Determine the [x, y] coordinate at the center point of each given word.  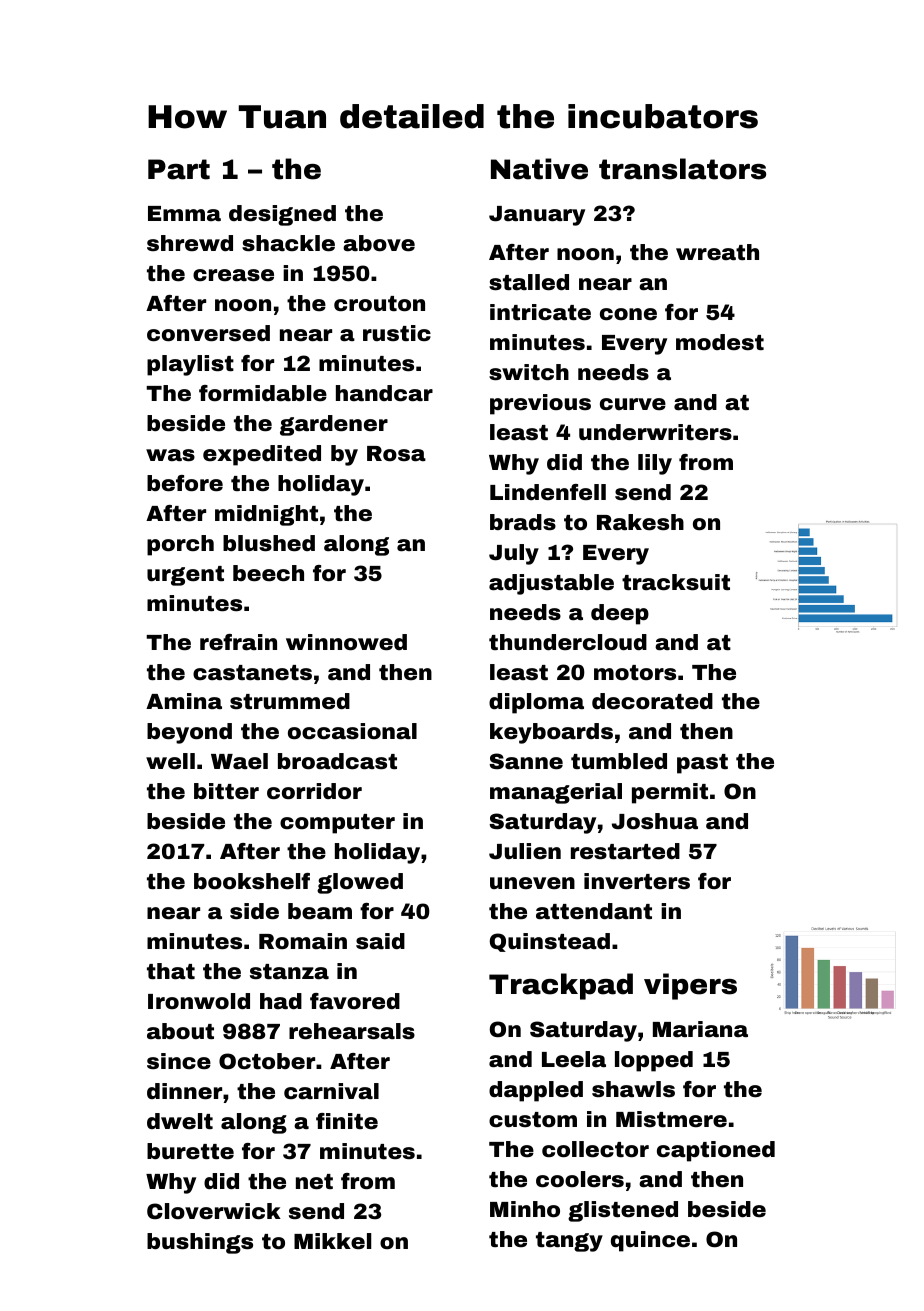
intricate [540, 312]
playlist [190, 365]
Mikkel [332, 1241]
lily [655, 464]
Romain [303, 941]
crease [233, 275]
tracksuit [676, 582]
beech [268, 573]
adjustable [551, 584]
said [380, 941]
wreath [717, 252]
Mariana [700, 1029]
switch [529, 372]
